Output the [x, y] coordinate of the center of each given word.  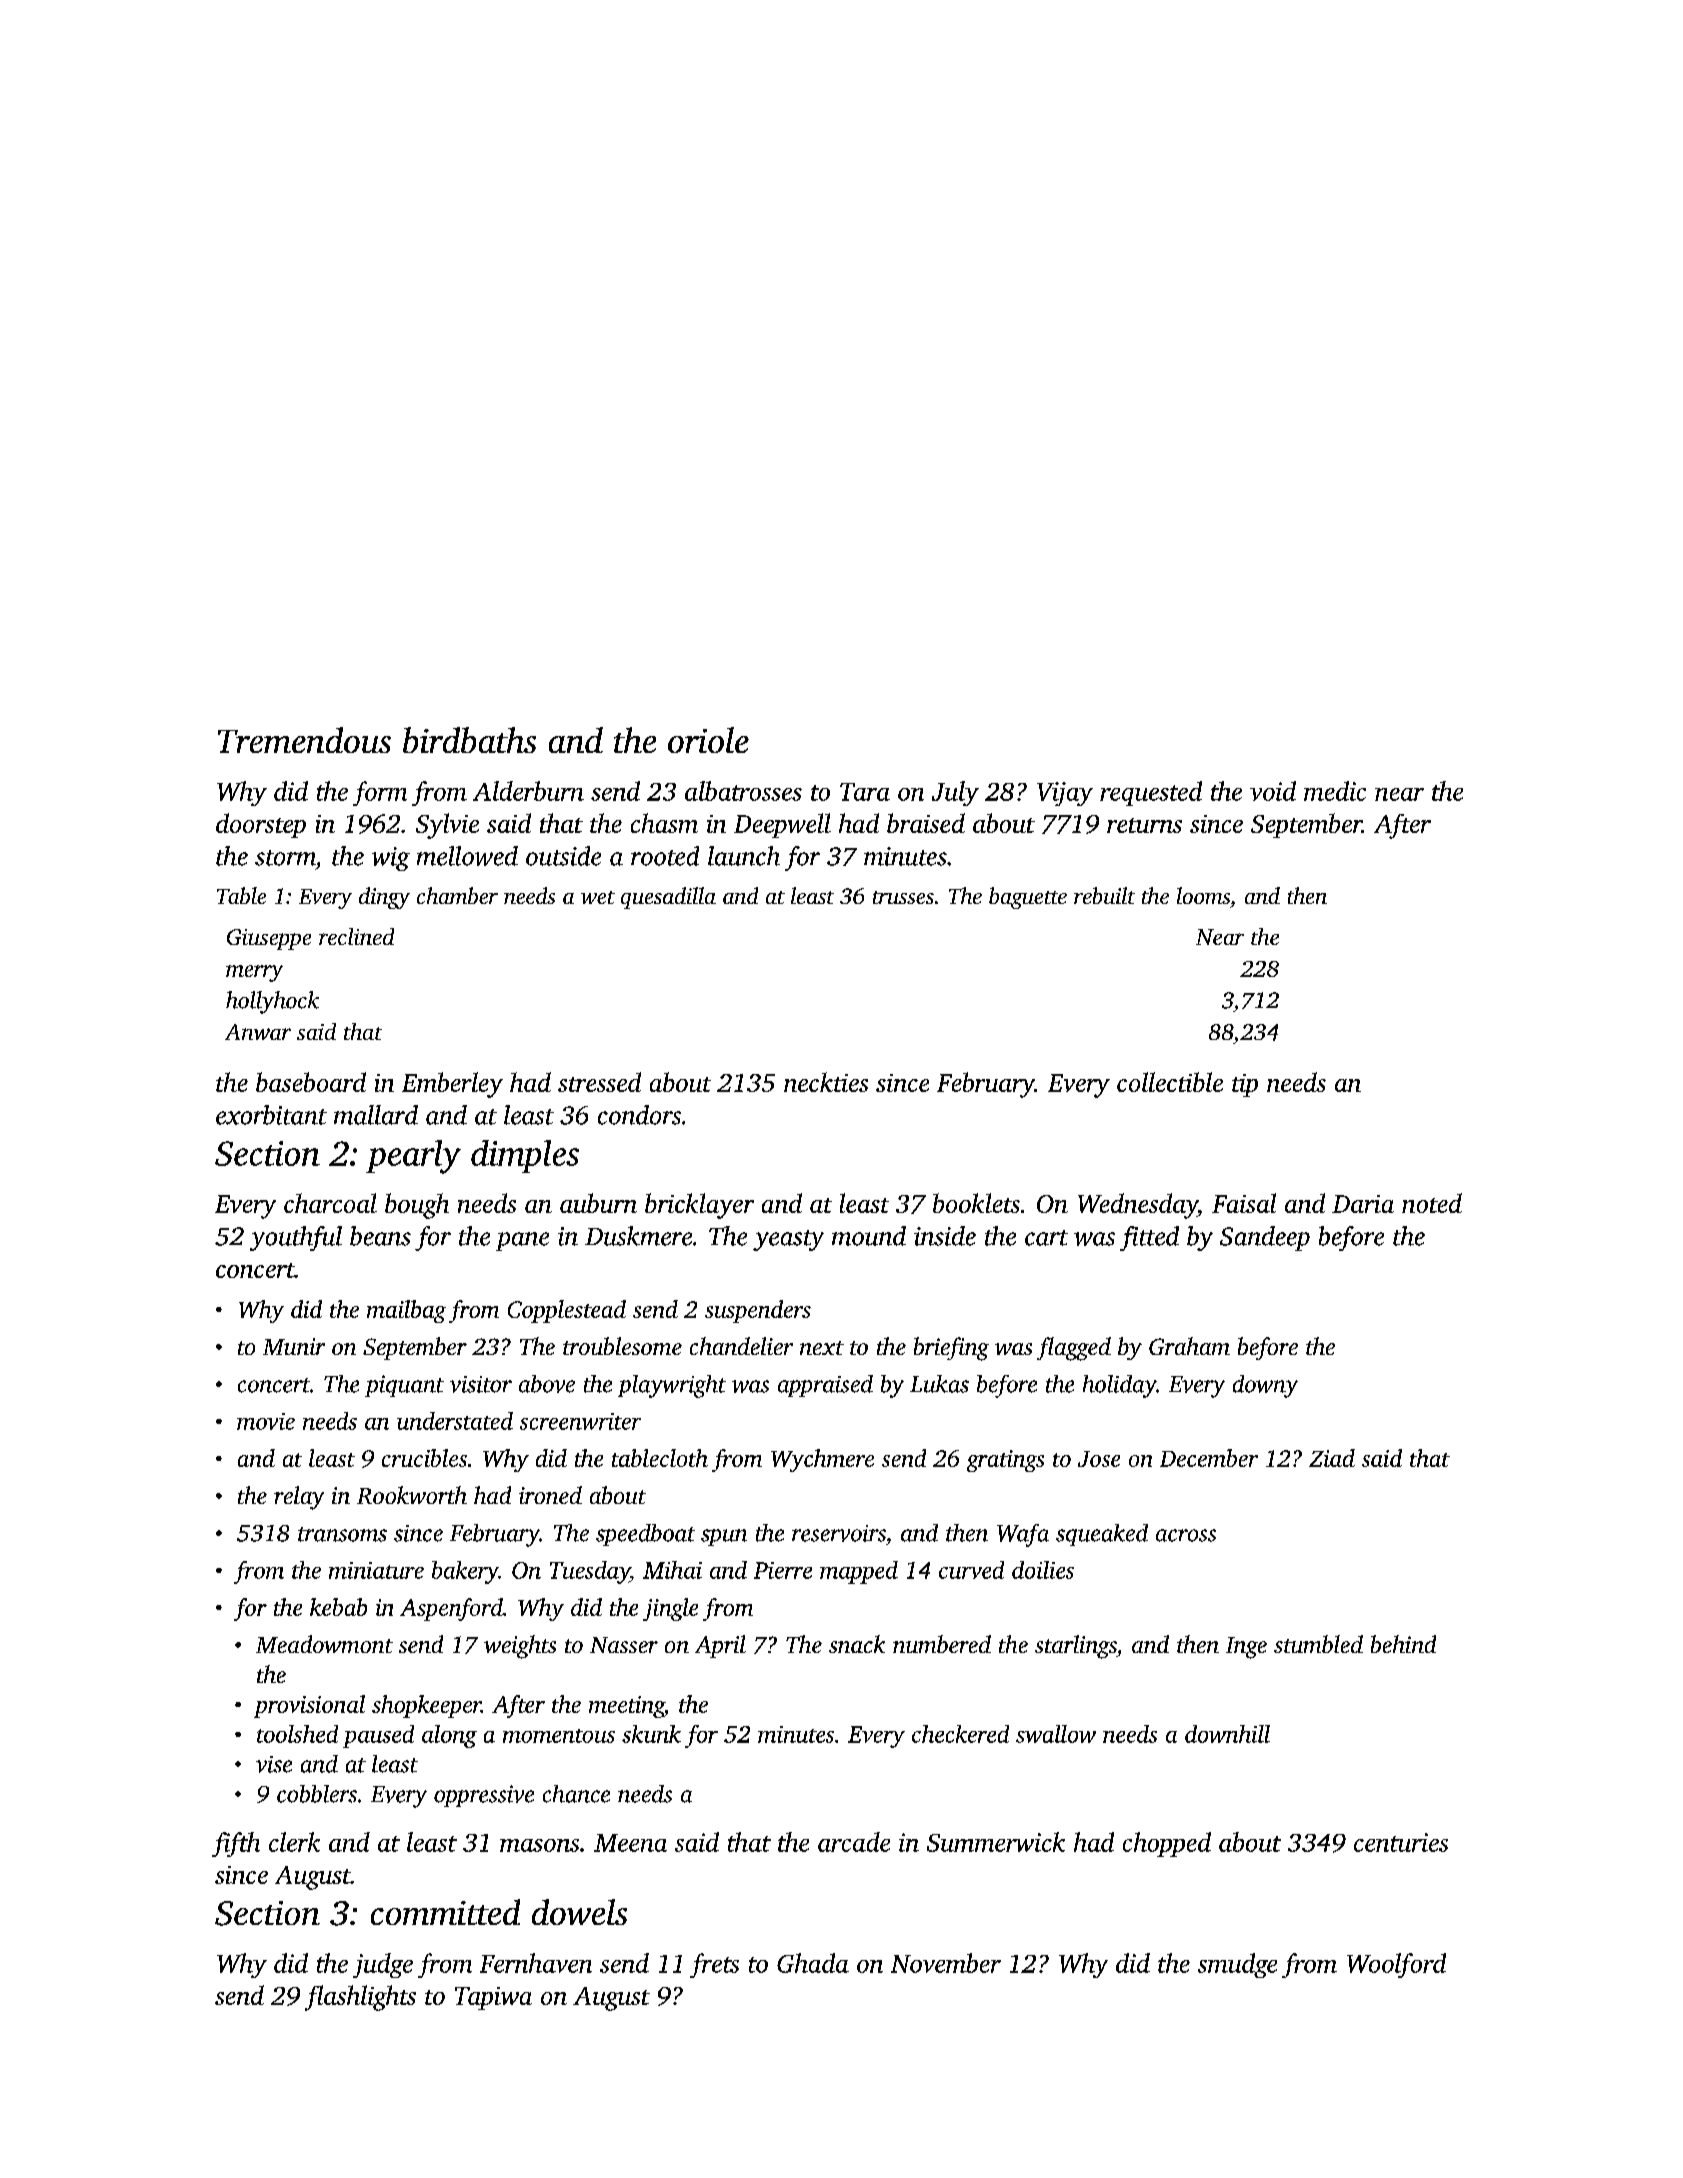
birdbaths [469, 740]
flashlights [360, 1998]
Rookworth [412, 1495]
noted [1432, 1203]
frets [714, 1965]
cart [1046, 1238]
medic [1335, 791]
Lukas [939, 1384]
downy [1265, 1386]
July [955, 793]
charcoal [330, 1203]
